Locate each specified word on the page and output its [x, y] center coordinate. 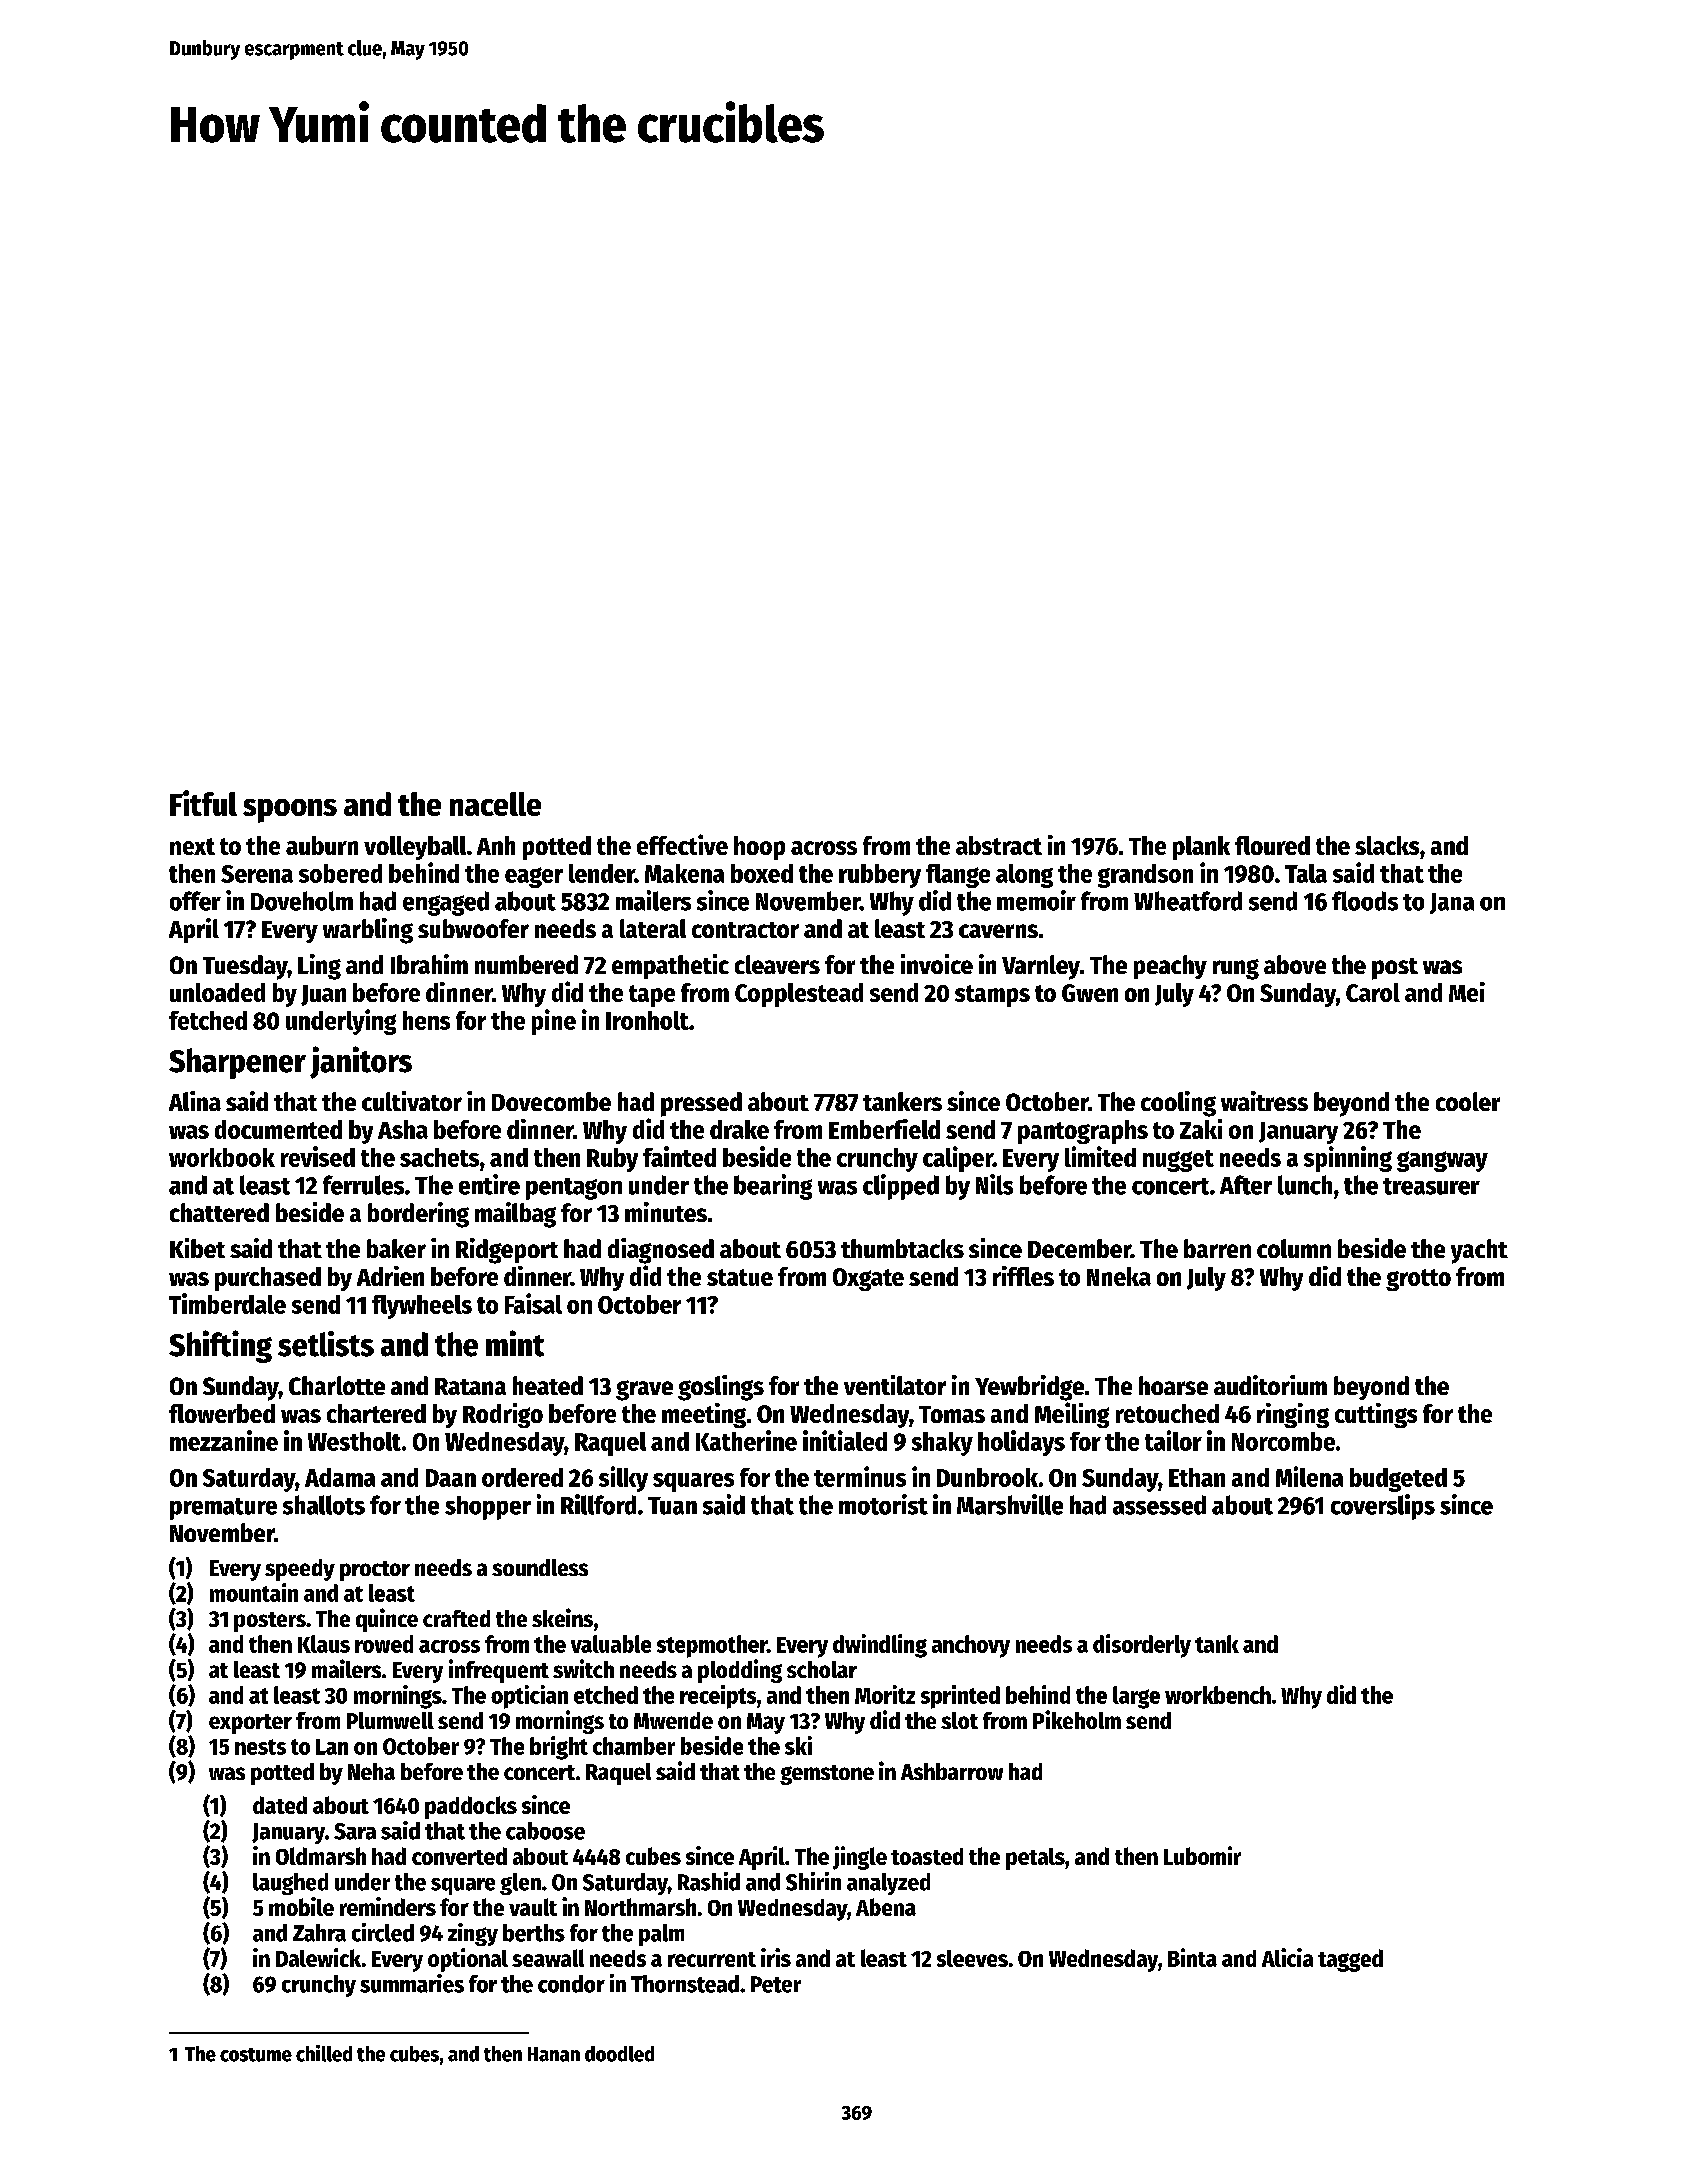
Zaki [1201, 1129]
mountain [254, 1592]
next [192, 846]
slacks [1387, 845]
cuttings [1376, 1415]
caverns [998, 931]
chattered [219, 1212]
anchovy [971, 1646]
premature [223, 1509]
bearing [773, 1187]
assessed [1159, 1505]
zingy [473, 1934]
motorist [883, 1504]
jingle [860, 1858]
